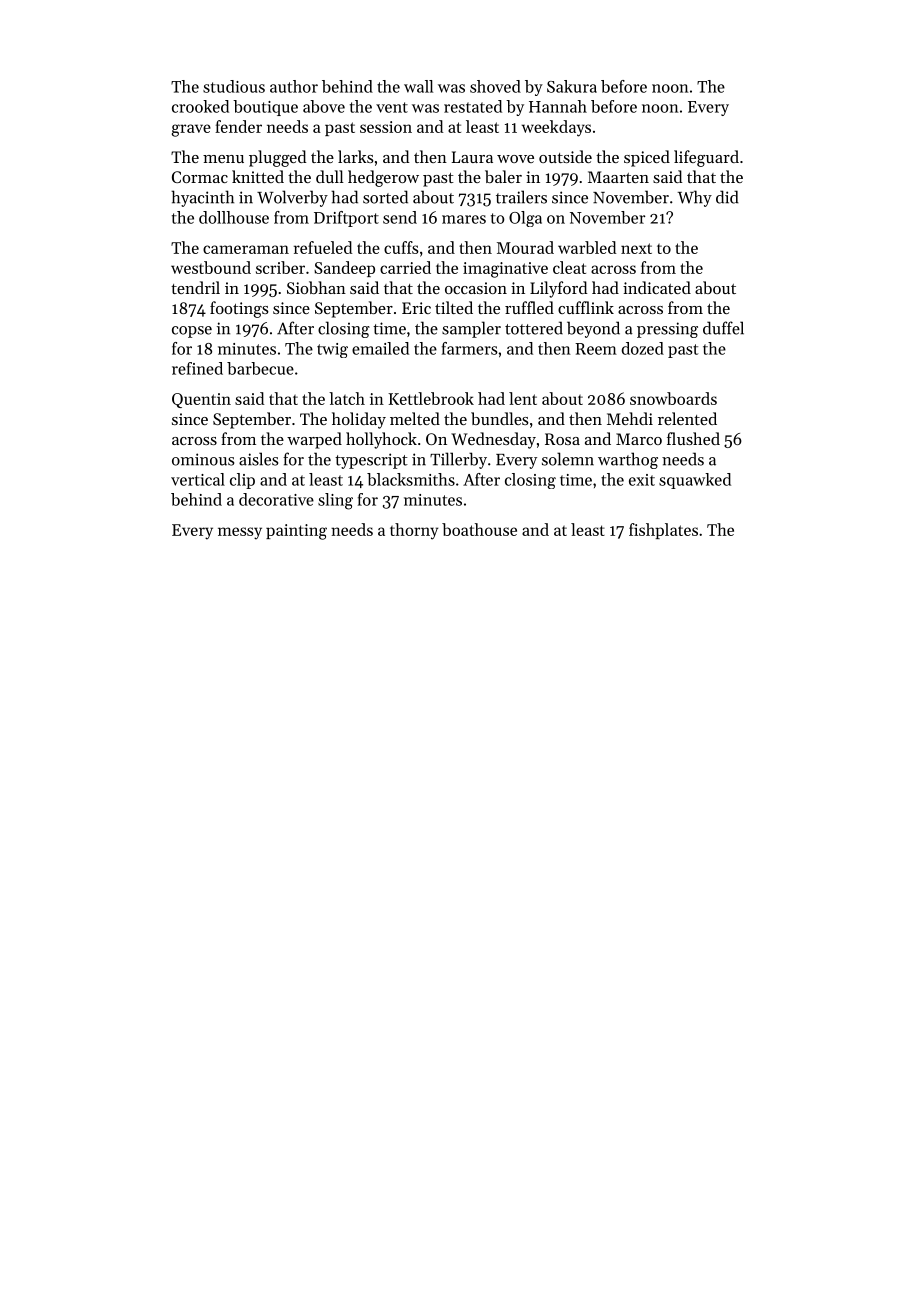 This document has height=1311, width=924. What do you see at coordinates (294, 86) in the document?
I see `author` at bounding box center [294, 86].
